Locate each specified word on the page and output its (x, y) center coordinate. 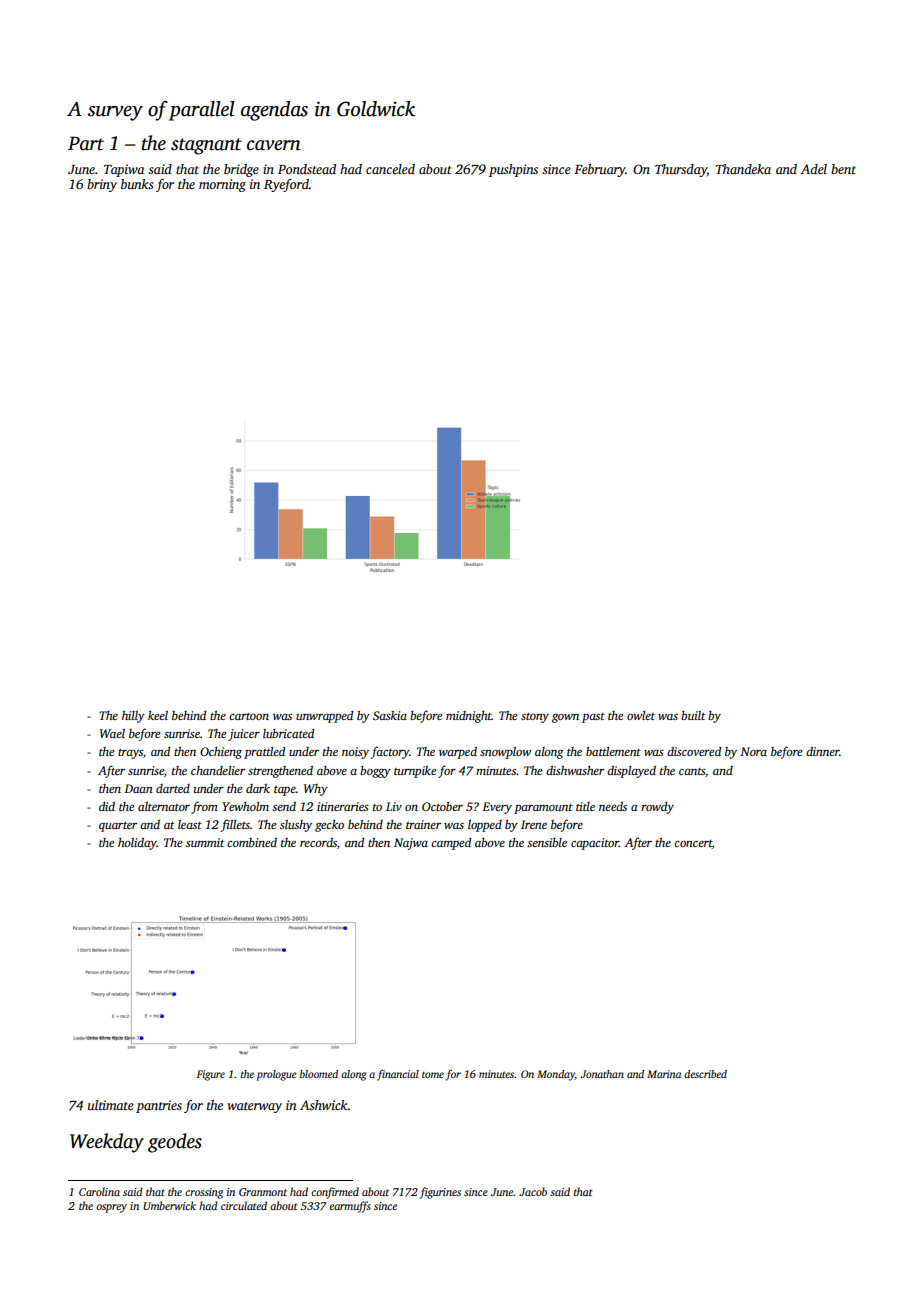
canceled (390, 169)
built (693, 715)
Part (86, 143)
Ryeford (286, 185)
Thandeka (743, 169)
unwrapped (324, 717)
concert (693, 843)
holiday (137, 844)
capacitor (595, 844)
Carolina (99, 1191)
